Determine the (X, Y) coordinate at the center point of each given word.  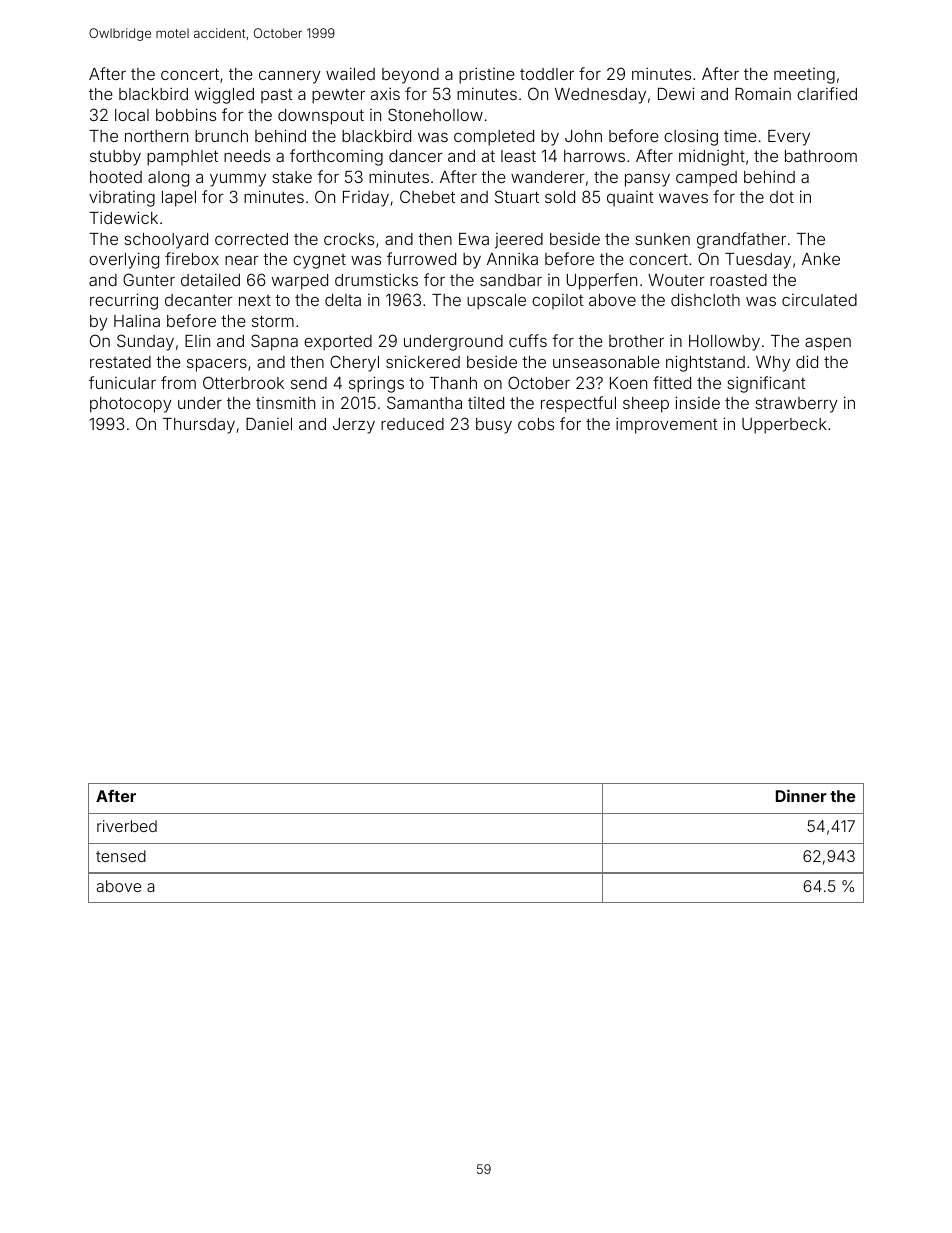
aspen (828, 344)
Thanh (453, 383)
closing (691, 137)
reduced (412, 424)
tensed (121, 856)
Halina (137, 320)
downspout (321, 117)
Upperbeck (784, 426)
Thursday (199, 426)
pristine (487, 75)
